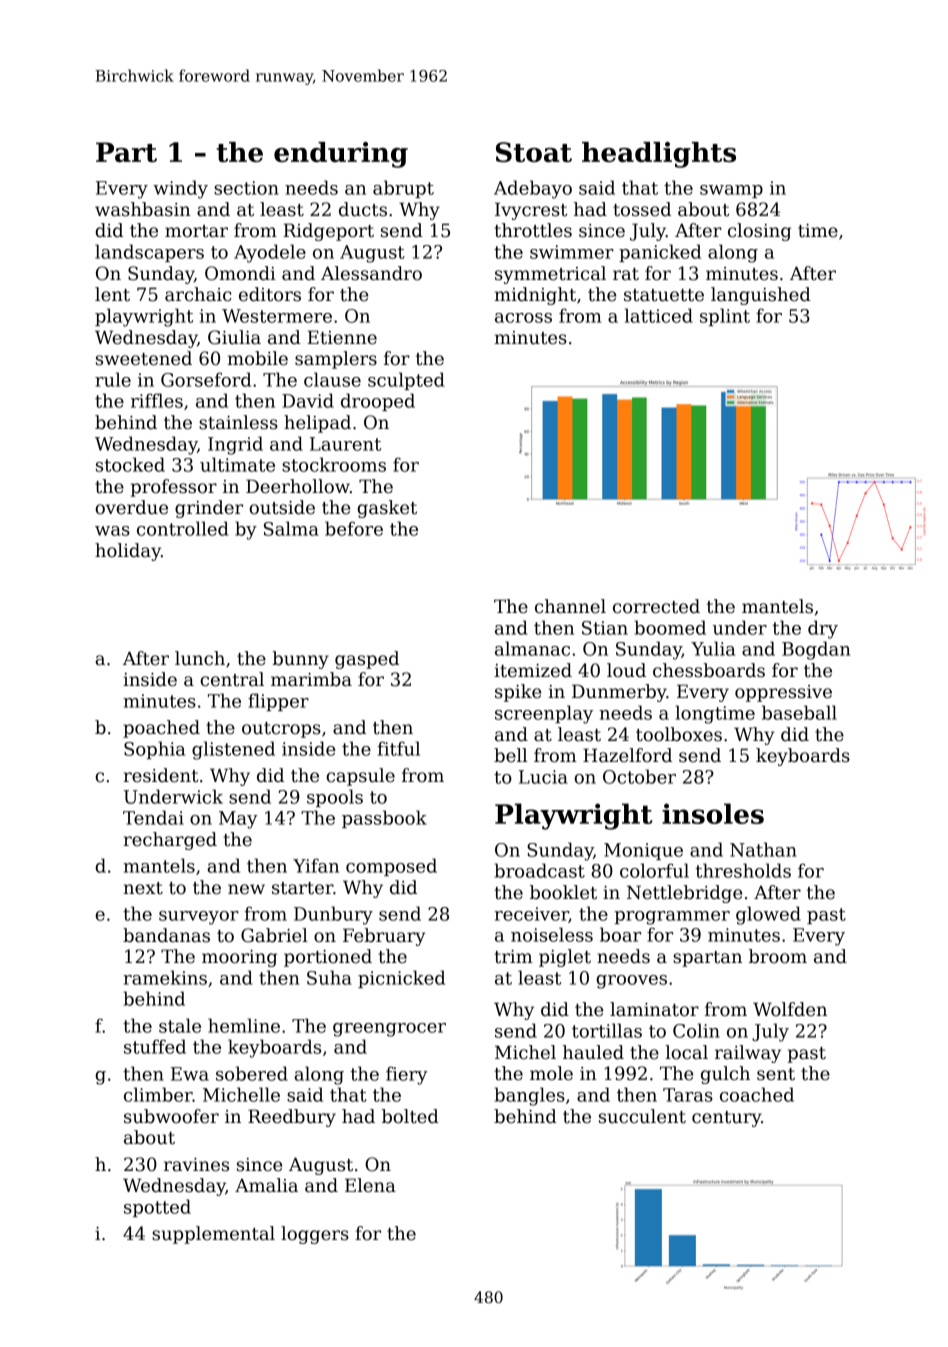 The image size is (948, 1347). What do you see at coordinates (157, 1208) in the page?
I see `spotted` at bounding box center [157, 1208].
